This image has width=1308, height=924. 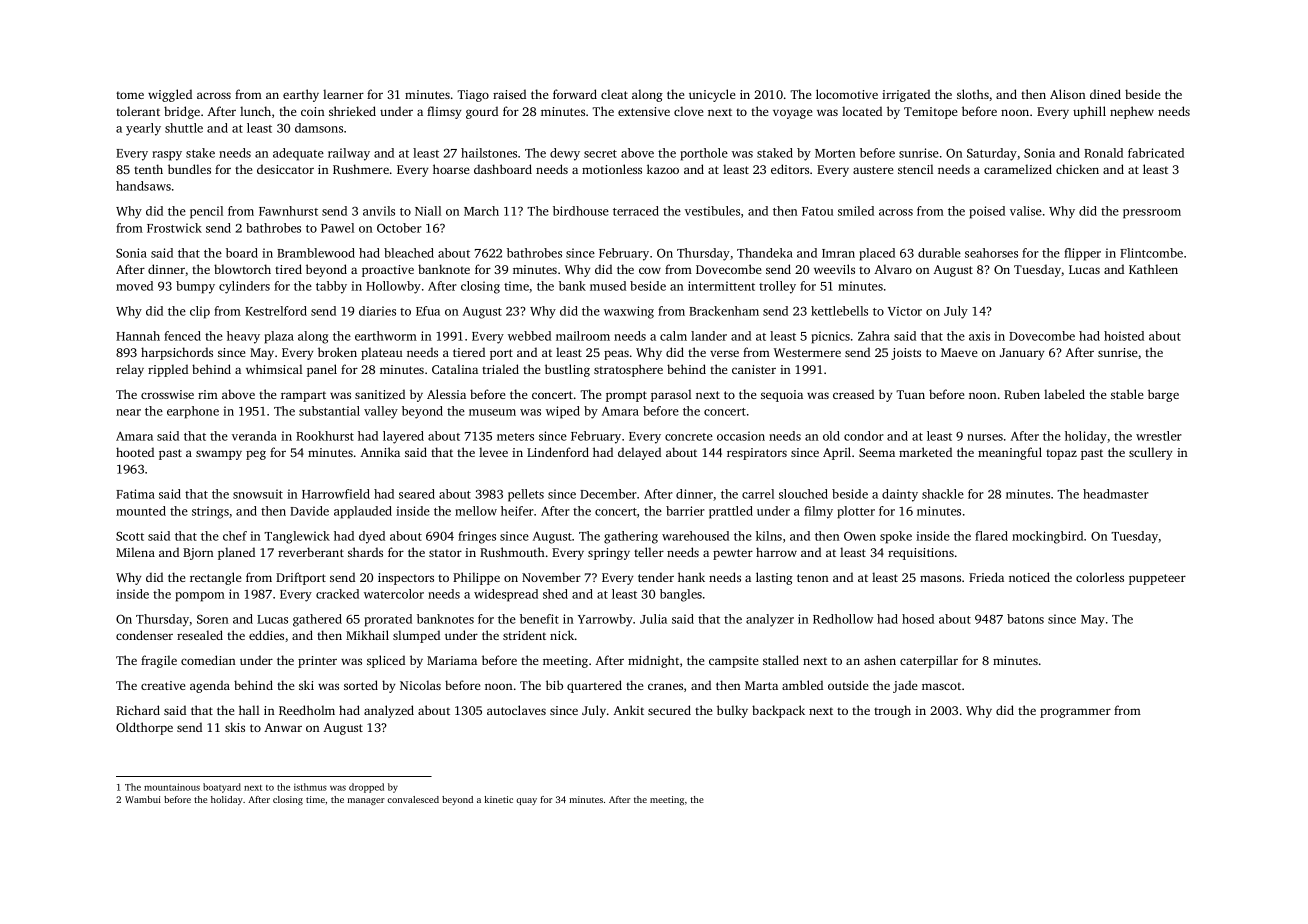 I want to click on dined, so click(x=1105, y=94).
